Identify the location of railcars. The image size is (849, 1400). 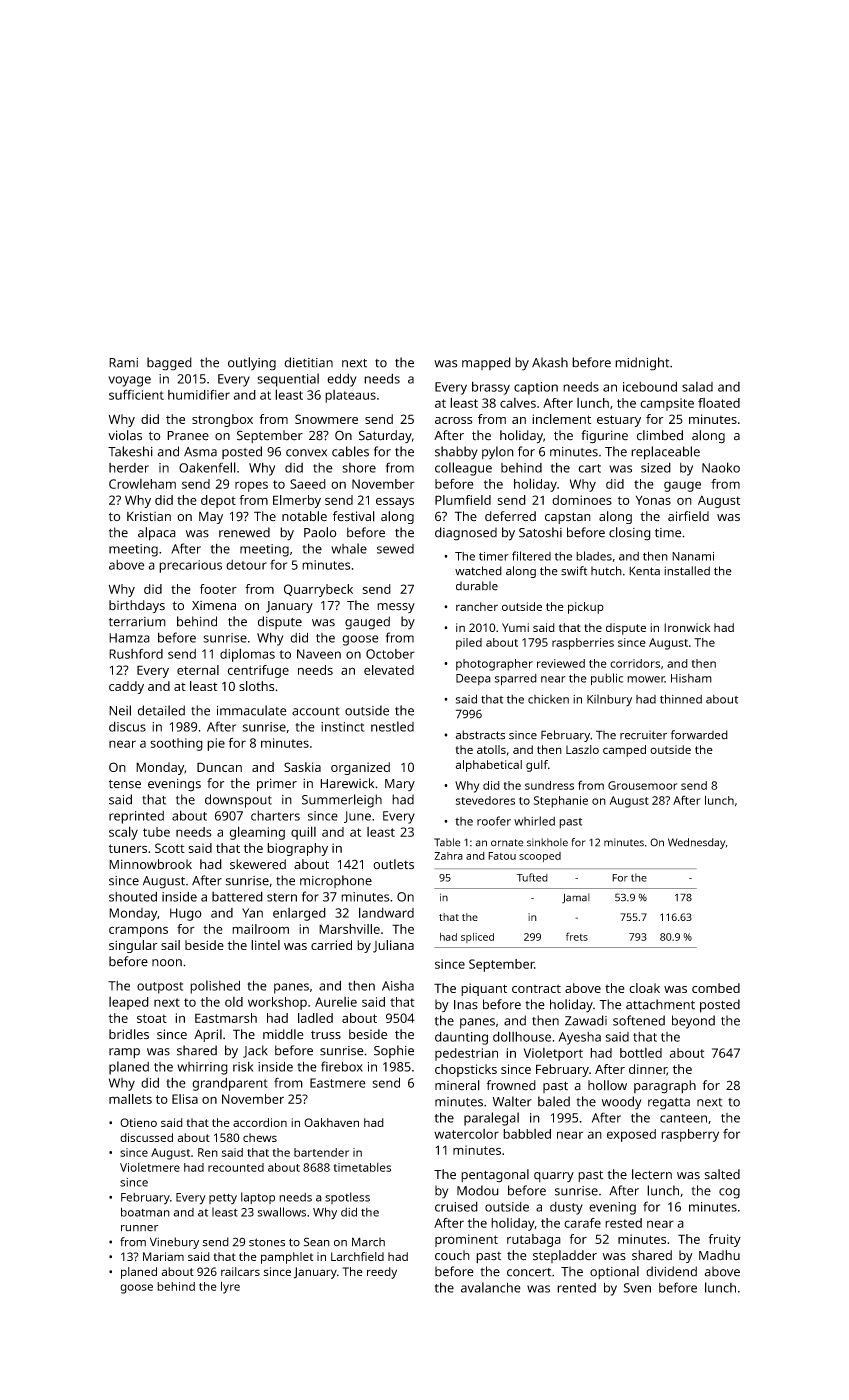
(240, 1271).
